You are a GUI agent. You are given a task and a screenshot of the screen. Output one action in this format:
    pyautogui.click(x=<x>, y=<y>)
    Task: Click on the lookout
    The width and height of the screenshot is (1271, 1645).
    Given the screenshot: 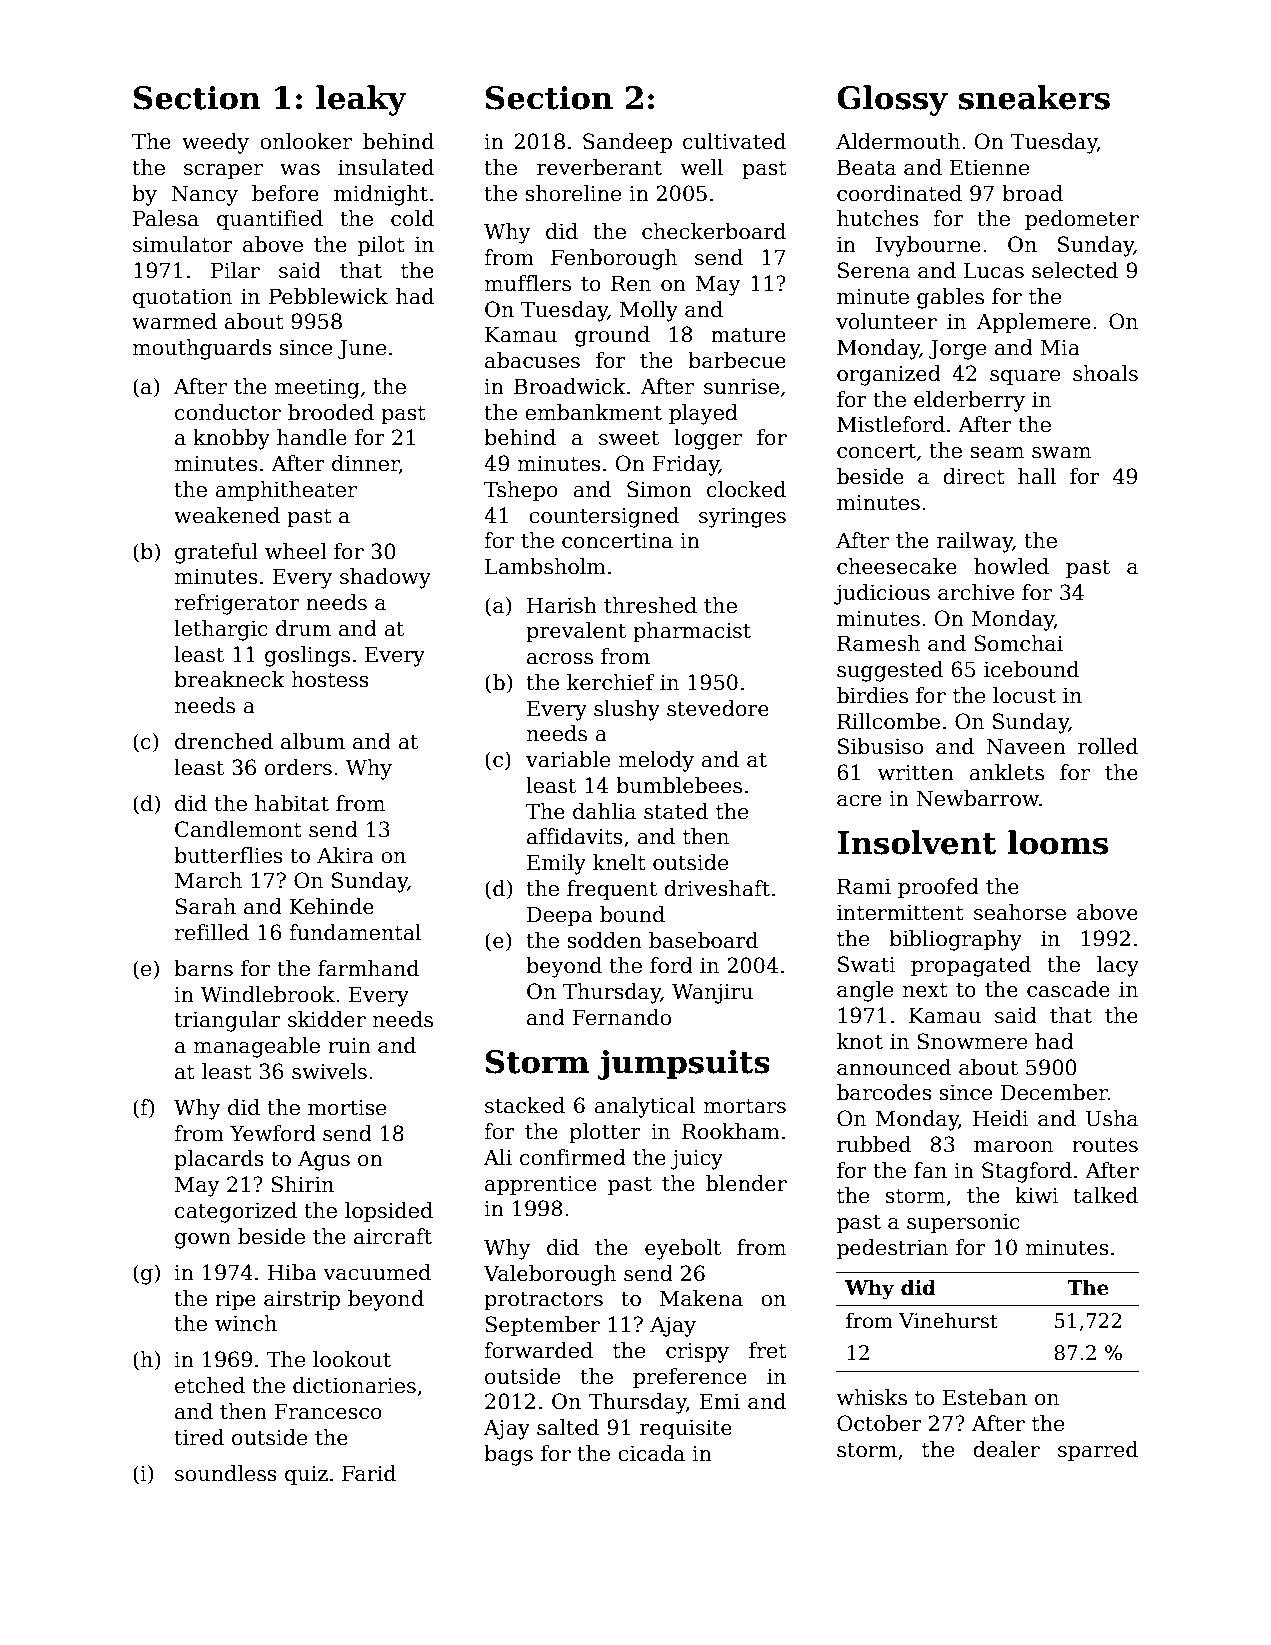 What is the action you would take?
    pyautogui.click(x=352, y=1359)
